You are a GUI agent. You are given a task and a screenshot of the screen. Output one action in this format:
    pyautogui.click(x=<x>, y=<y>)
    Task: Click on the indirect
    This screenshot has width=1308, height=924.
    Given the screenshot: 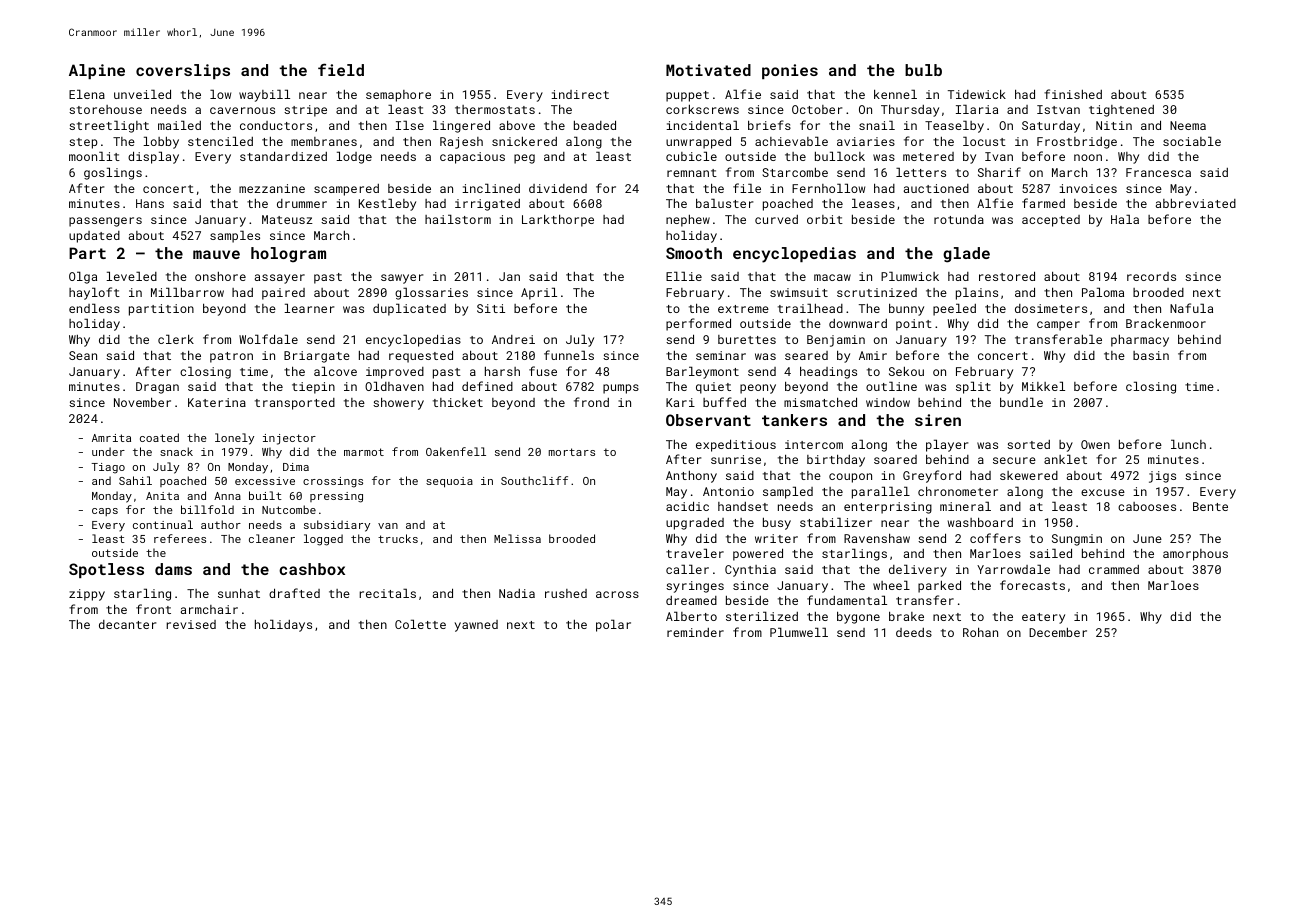 What is the action you would take?
    pyautogui.click(x=580, y=94)
